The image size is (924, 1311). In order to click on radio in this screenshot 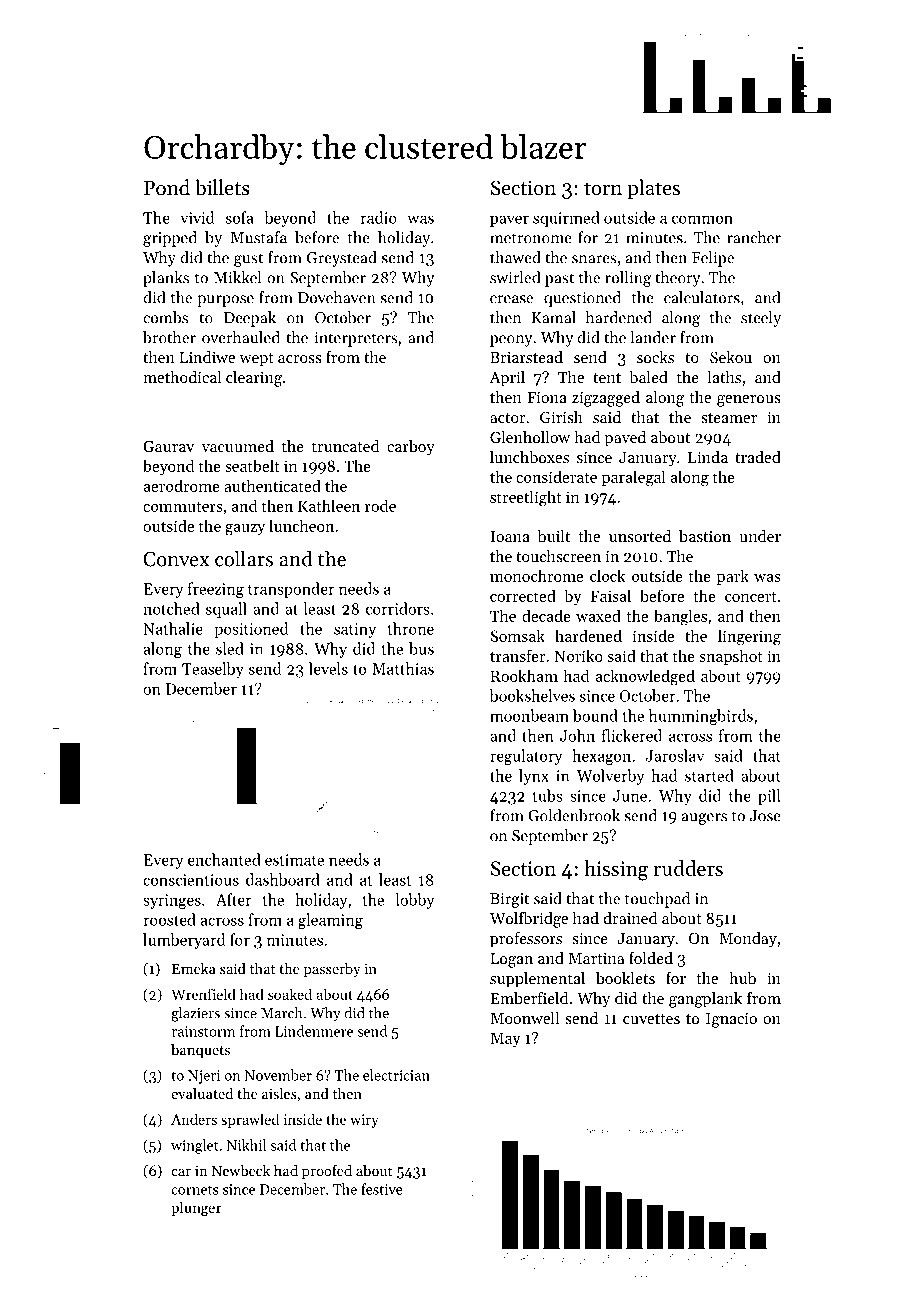, I will do `click(378, 217)`.
